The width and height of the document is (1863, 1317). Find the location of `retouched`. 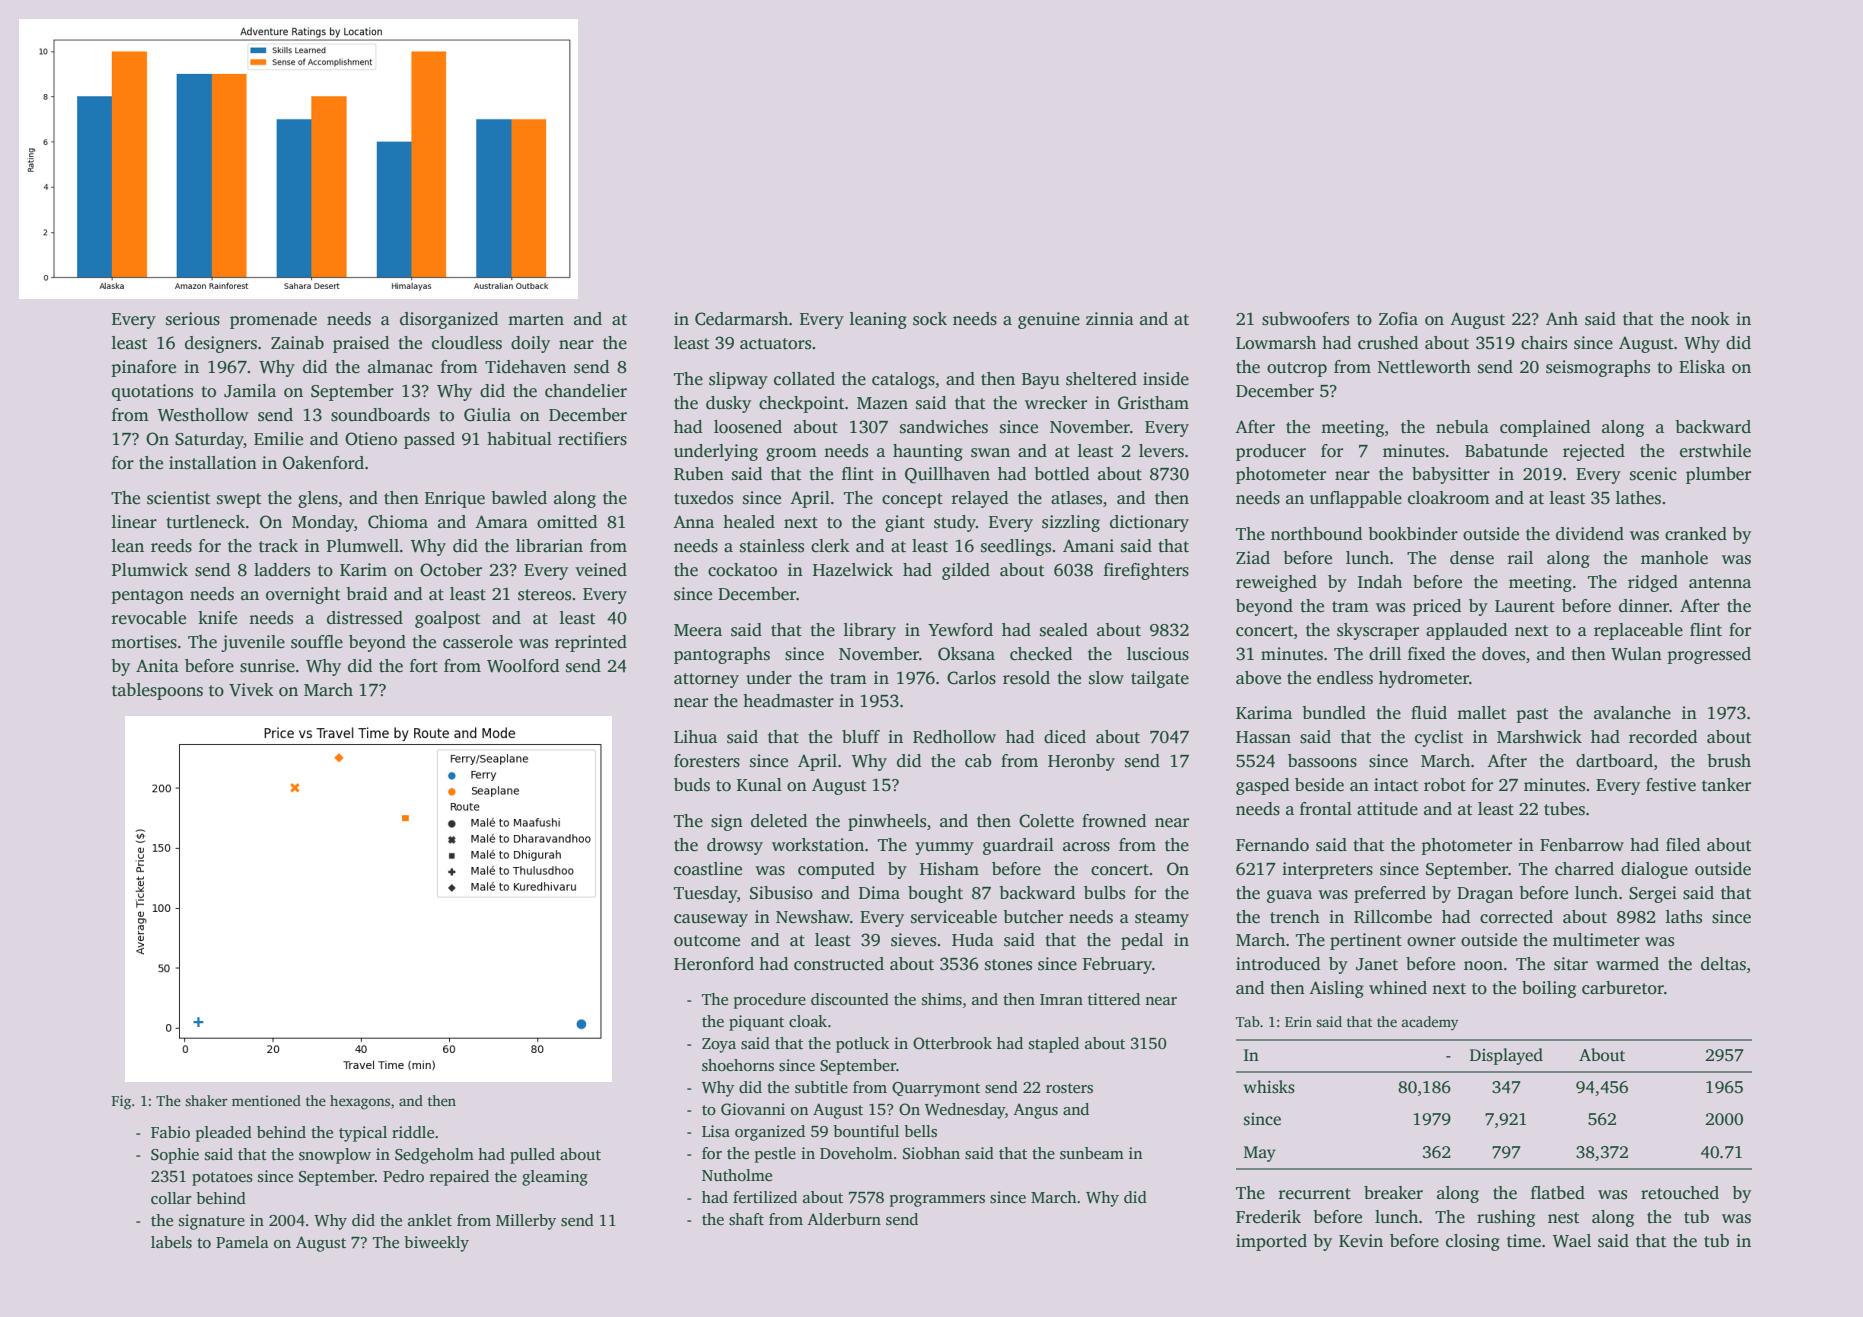

retouched is located at coordinates (1680, 1193).
